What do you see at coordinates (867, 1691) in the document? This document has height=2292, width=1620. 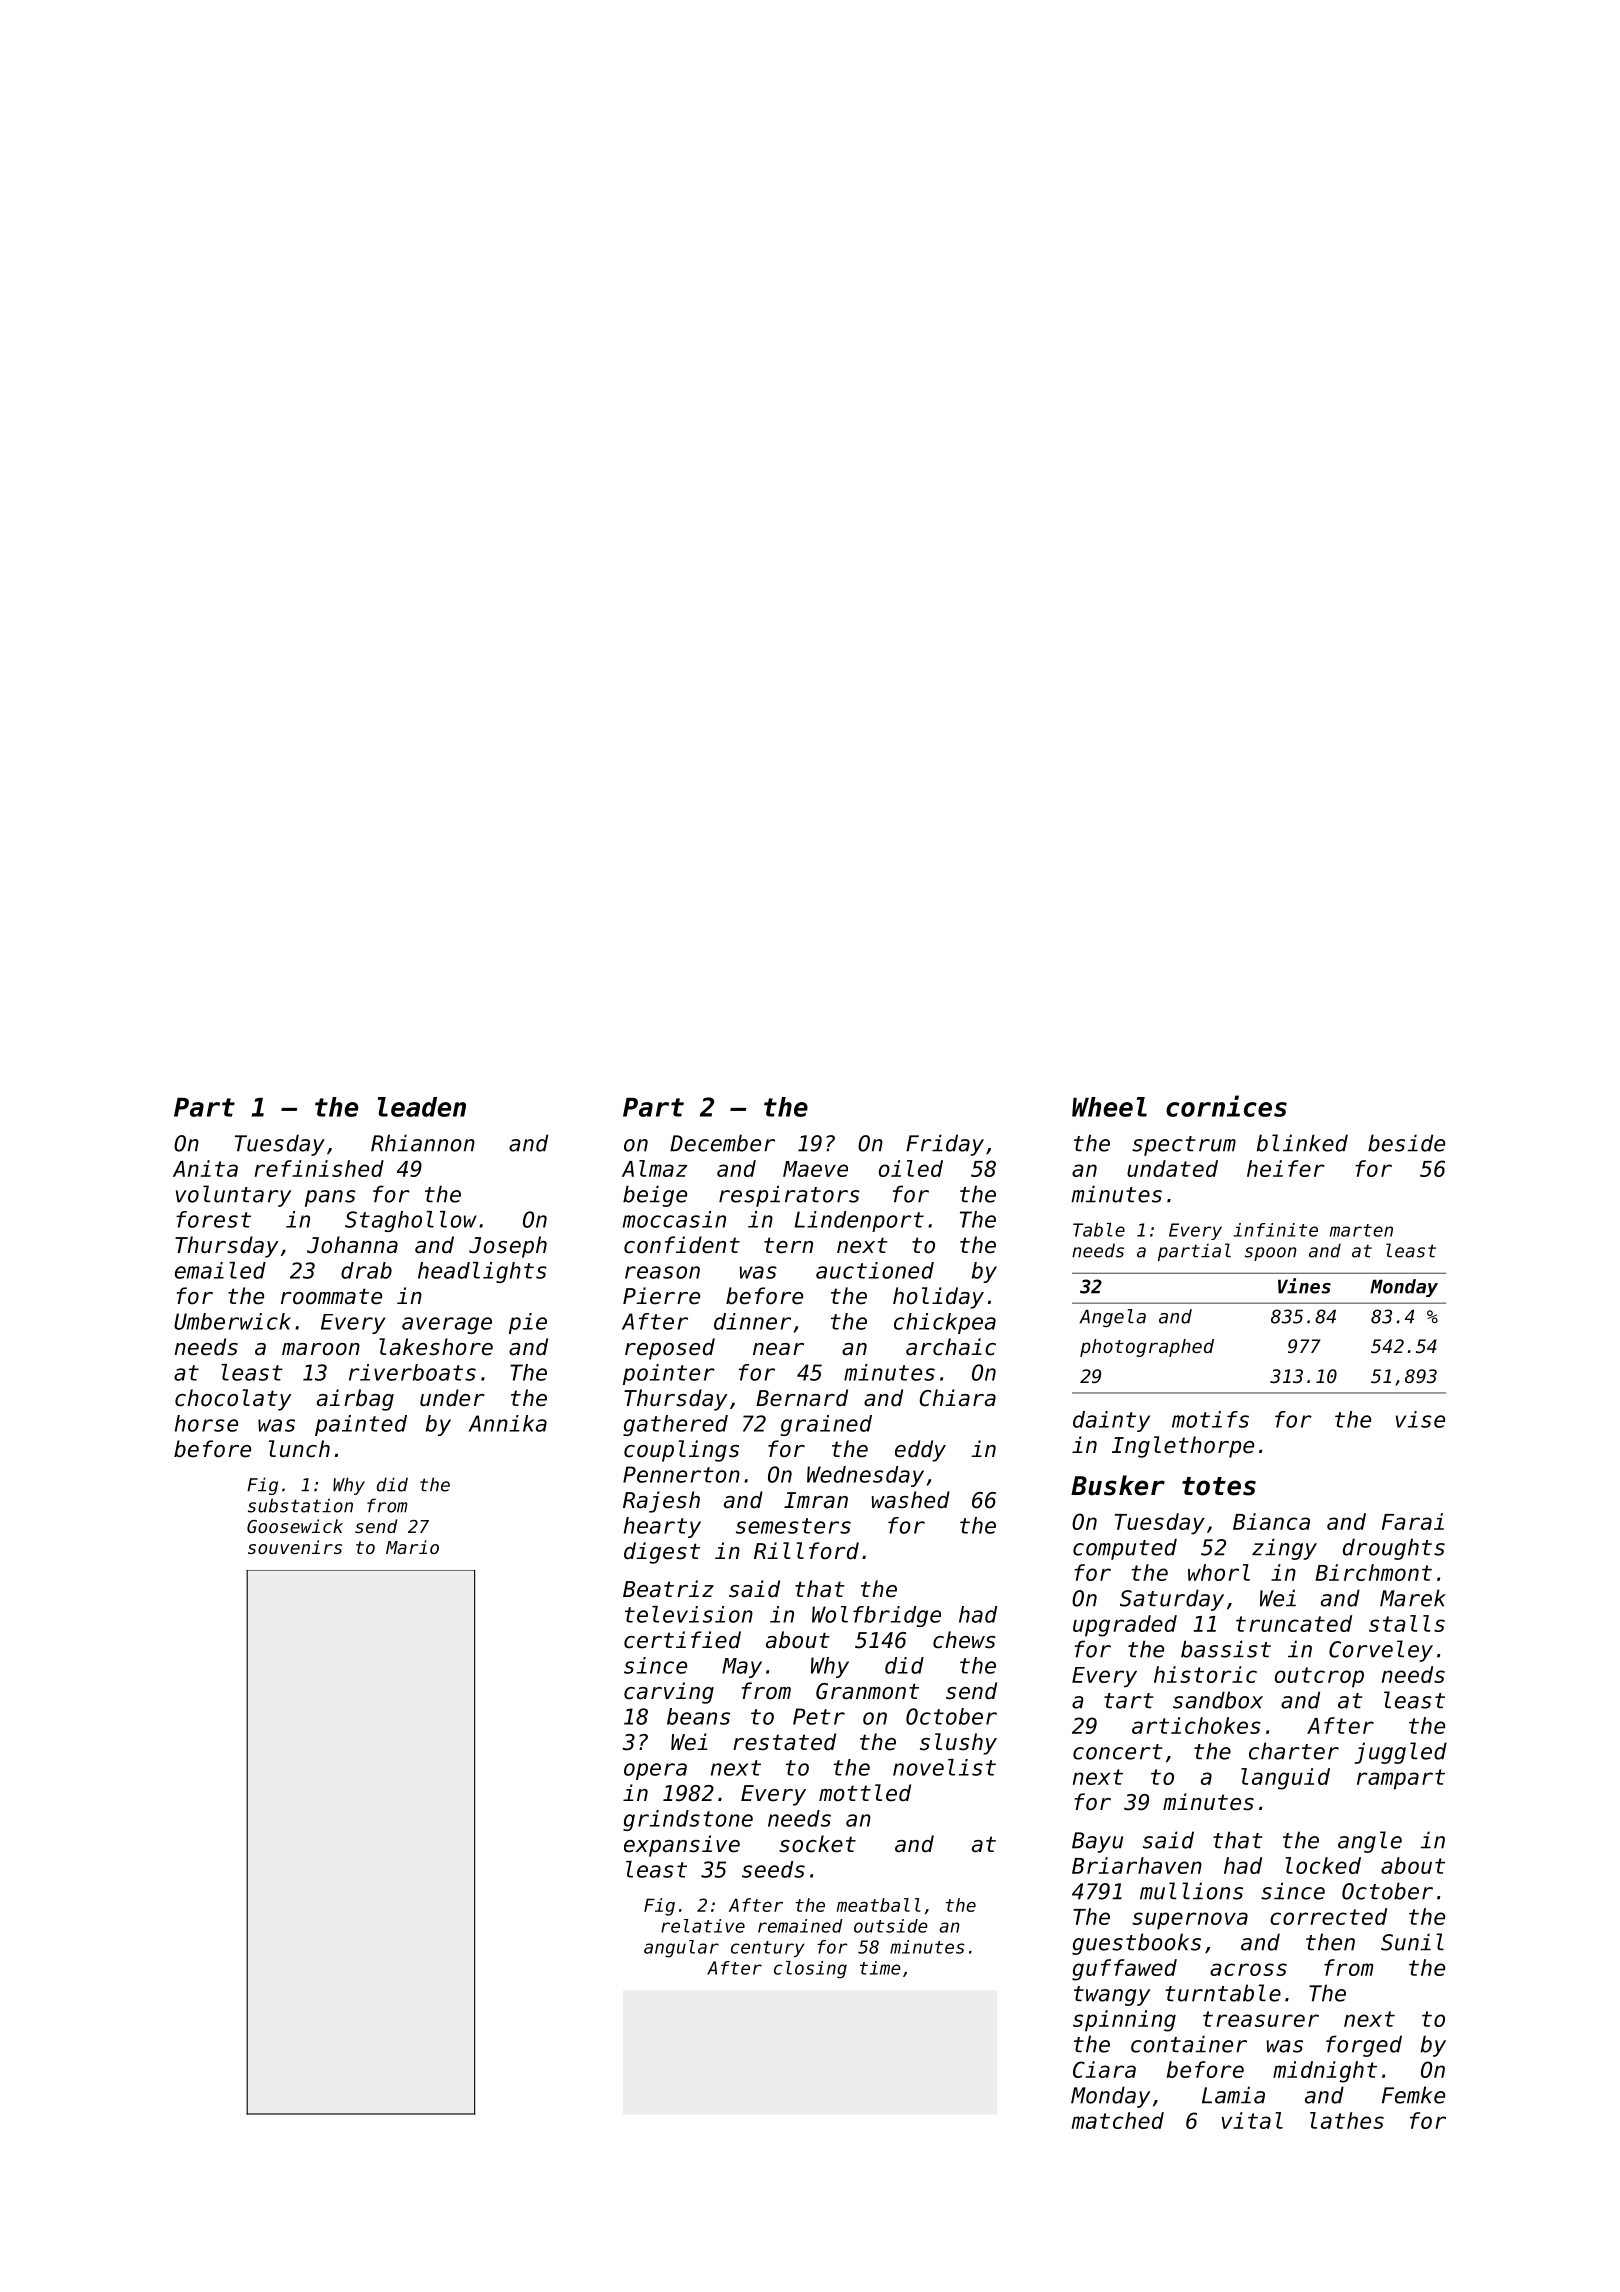 I see `Granmont` at bounding box center [867, 1691].
